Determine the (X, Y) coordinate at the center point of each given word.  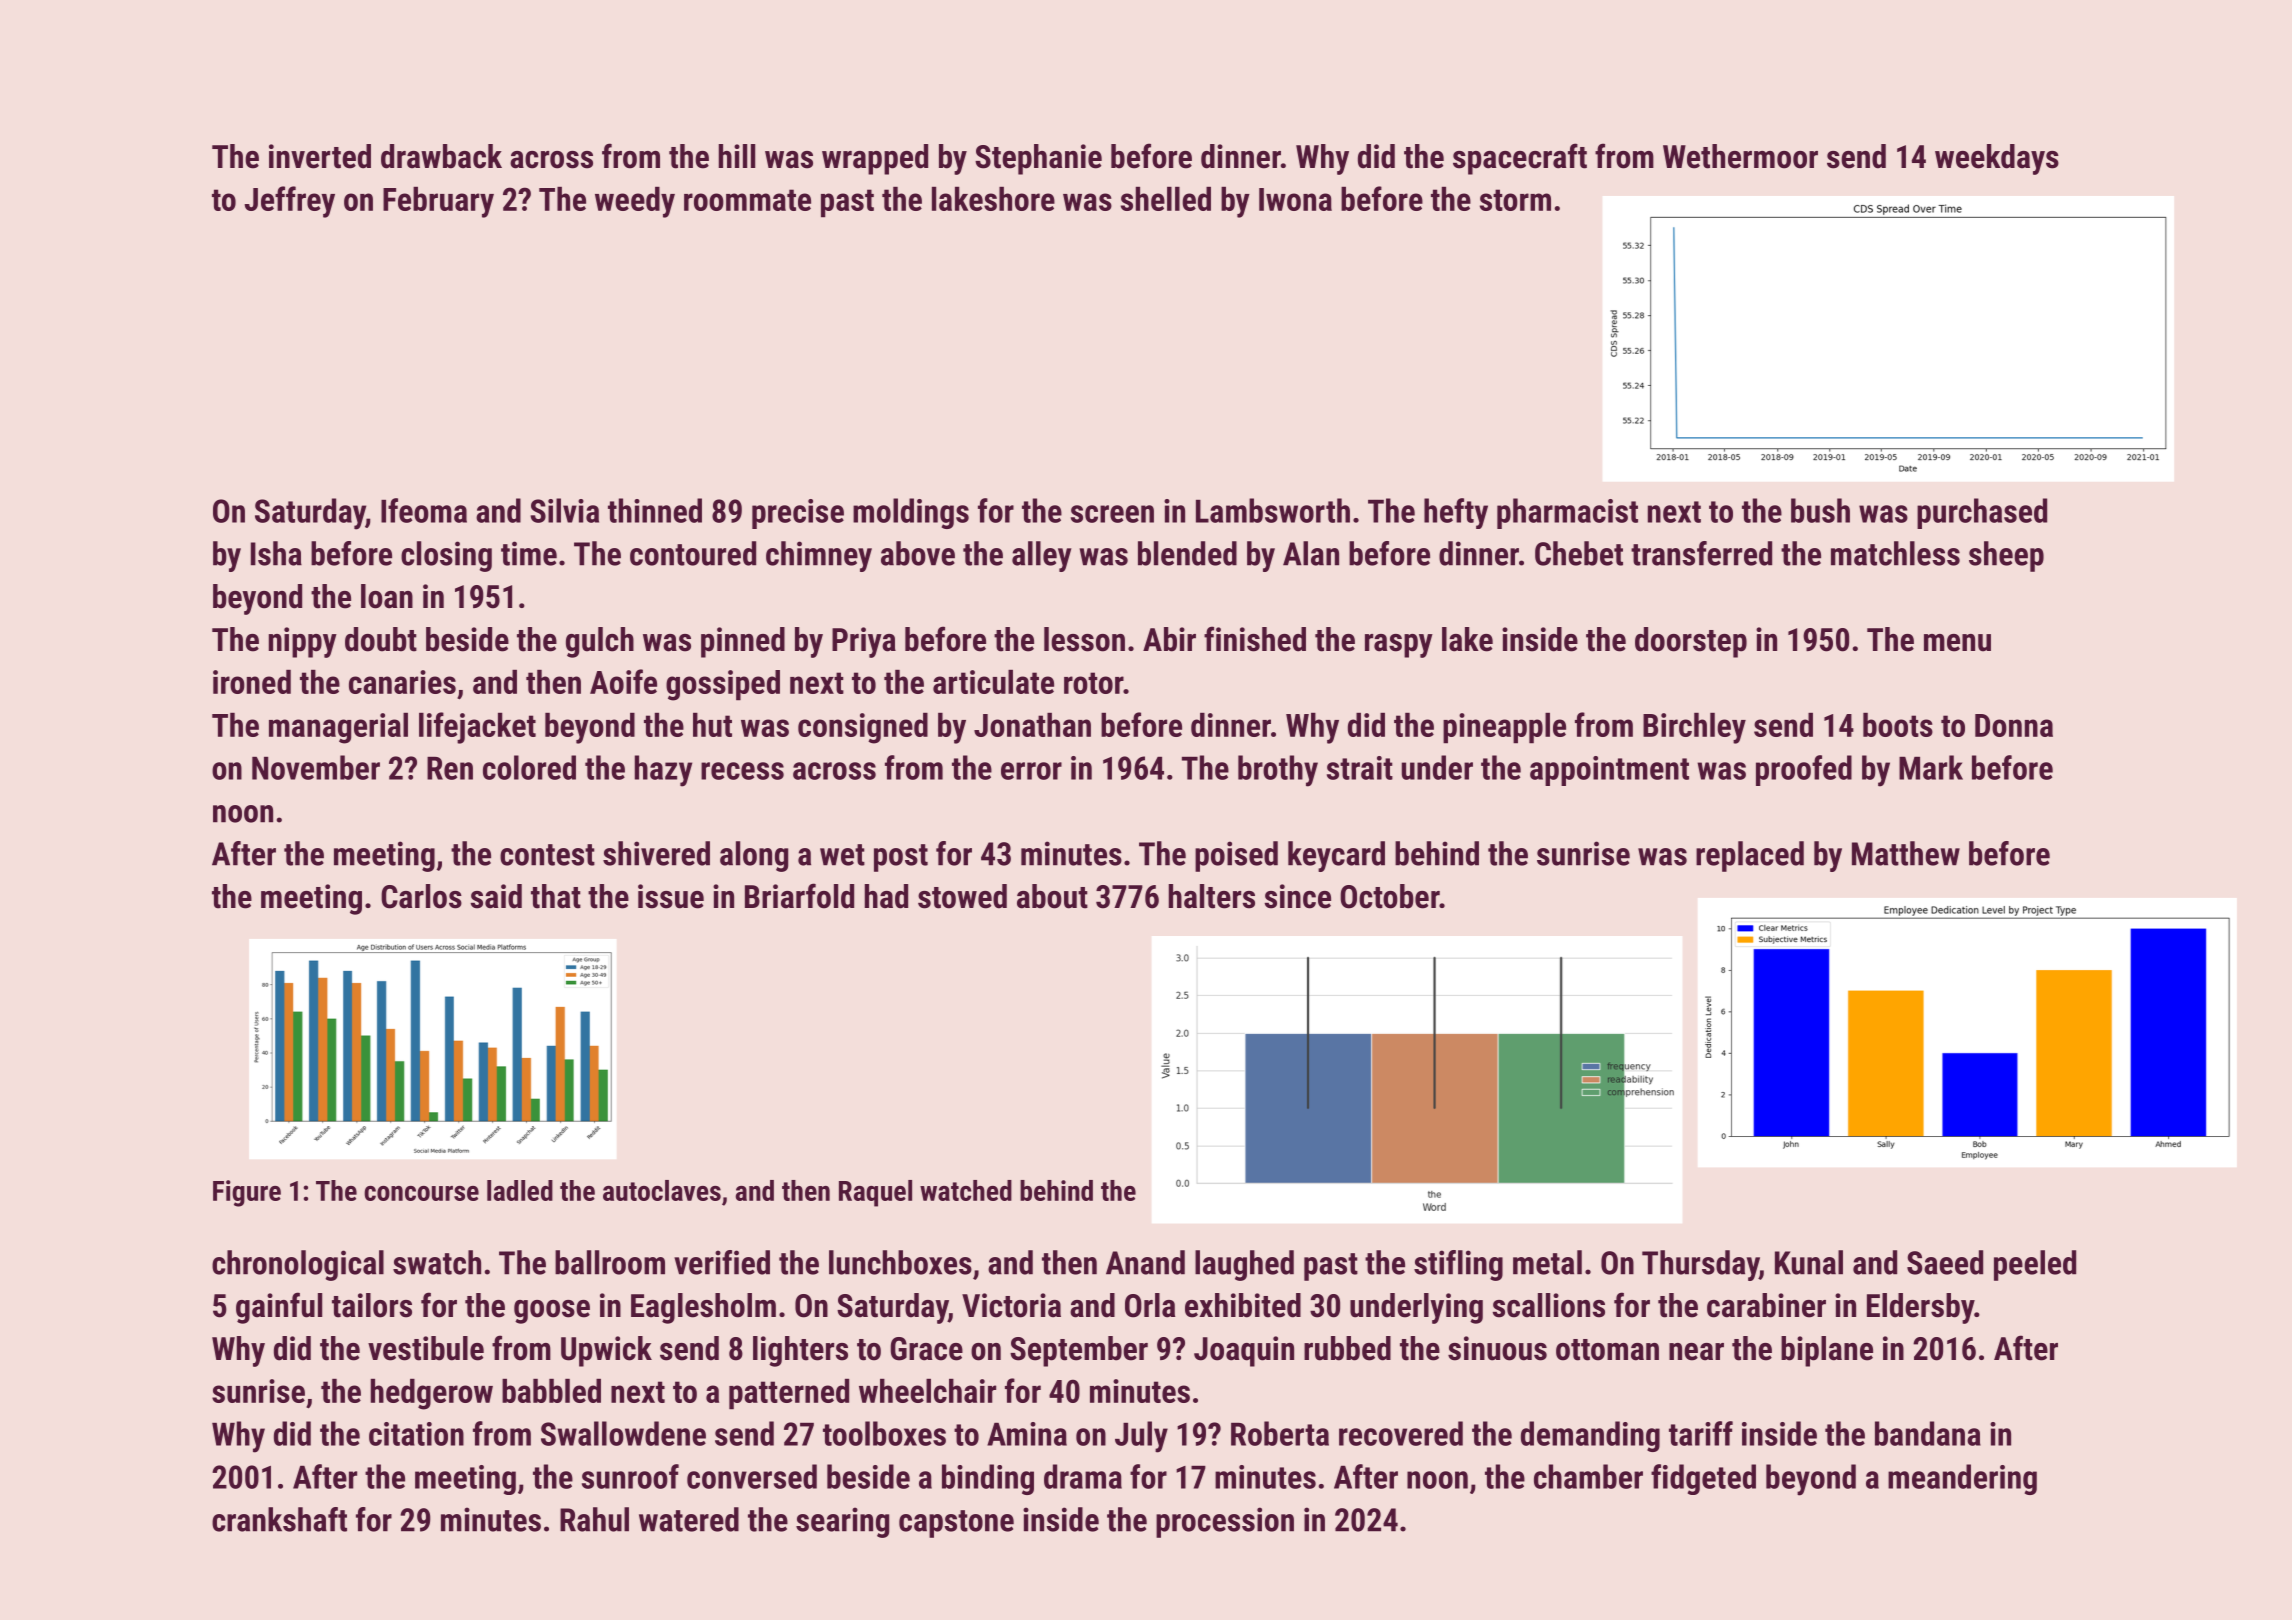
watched (966, 1190)
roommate (747, 200)
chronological (298, 1265)
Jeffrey (289, 202)
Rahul (594, 1519)
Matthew (1906, 853)
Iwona (1295, 199)
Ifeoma (424, 510)
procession (1225, 1522)
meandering (1962, 1479)
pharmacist (1567, 513)
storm (1515, 200)
